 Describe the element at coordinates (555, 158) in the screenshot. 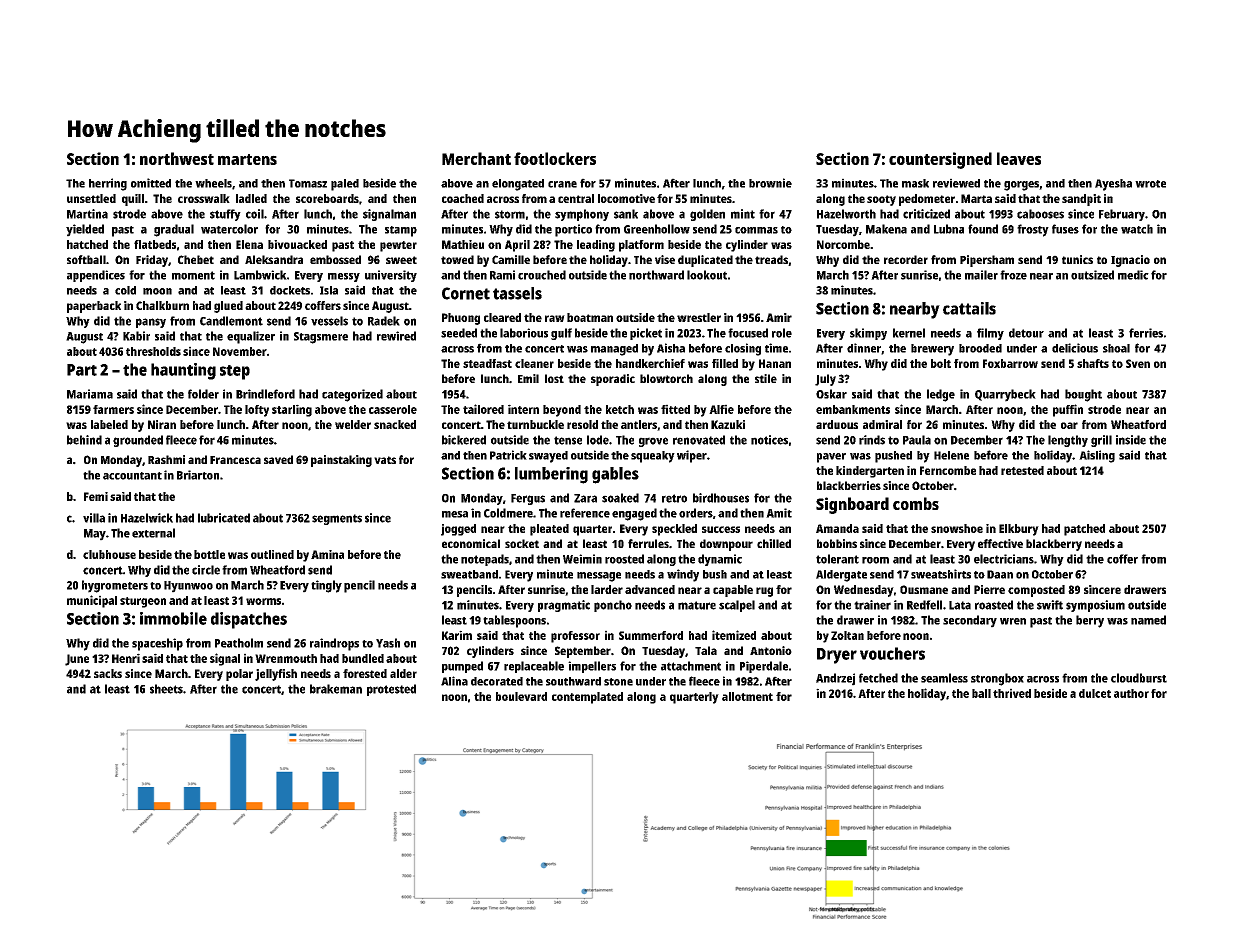

I see `footlockers` at that location.
